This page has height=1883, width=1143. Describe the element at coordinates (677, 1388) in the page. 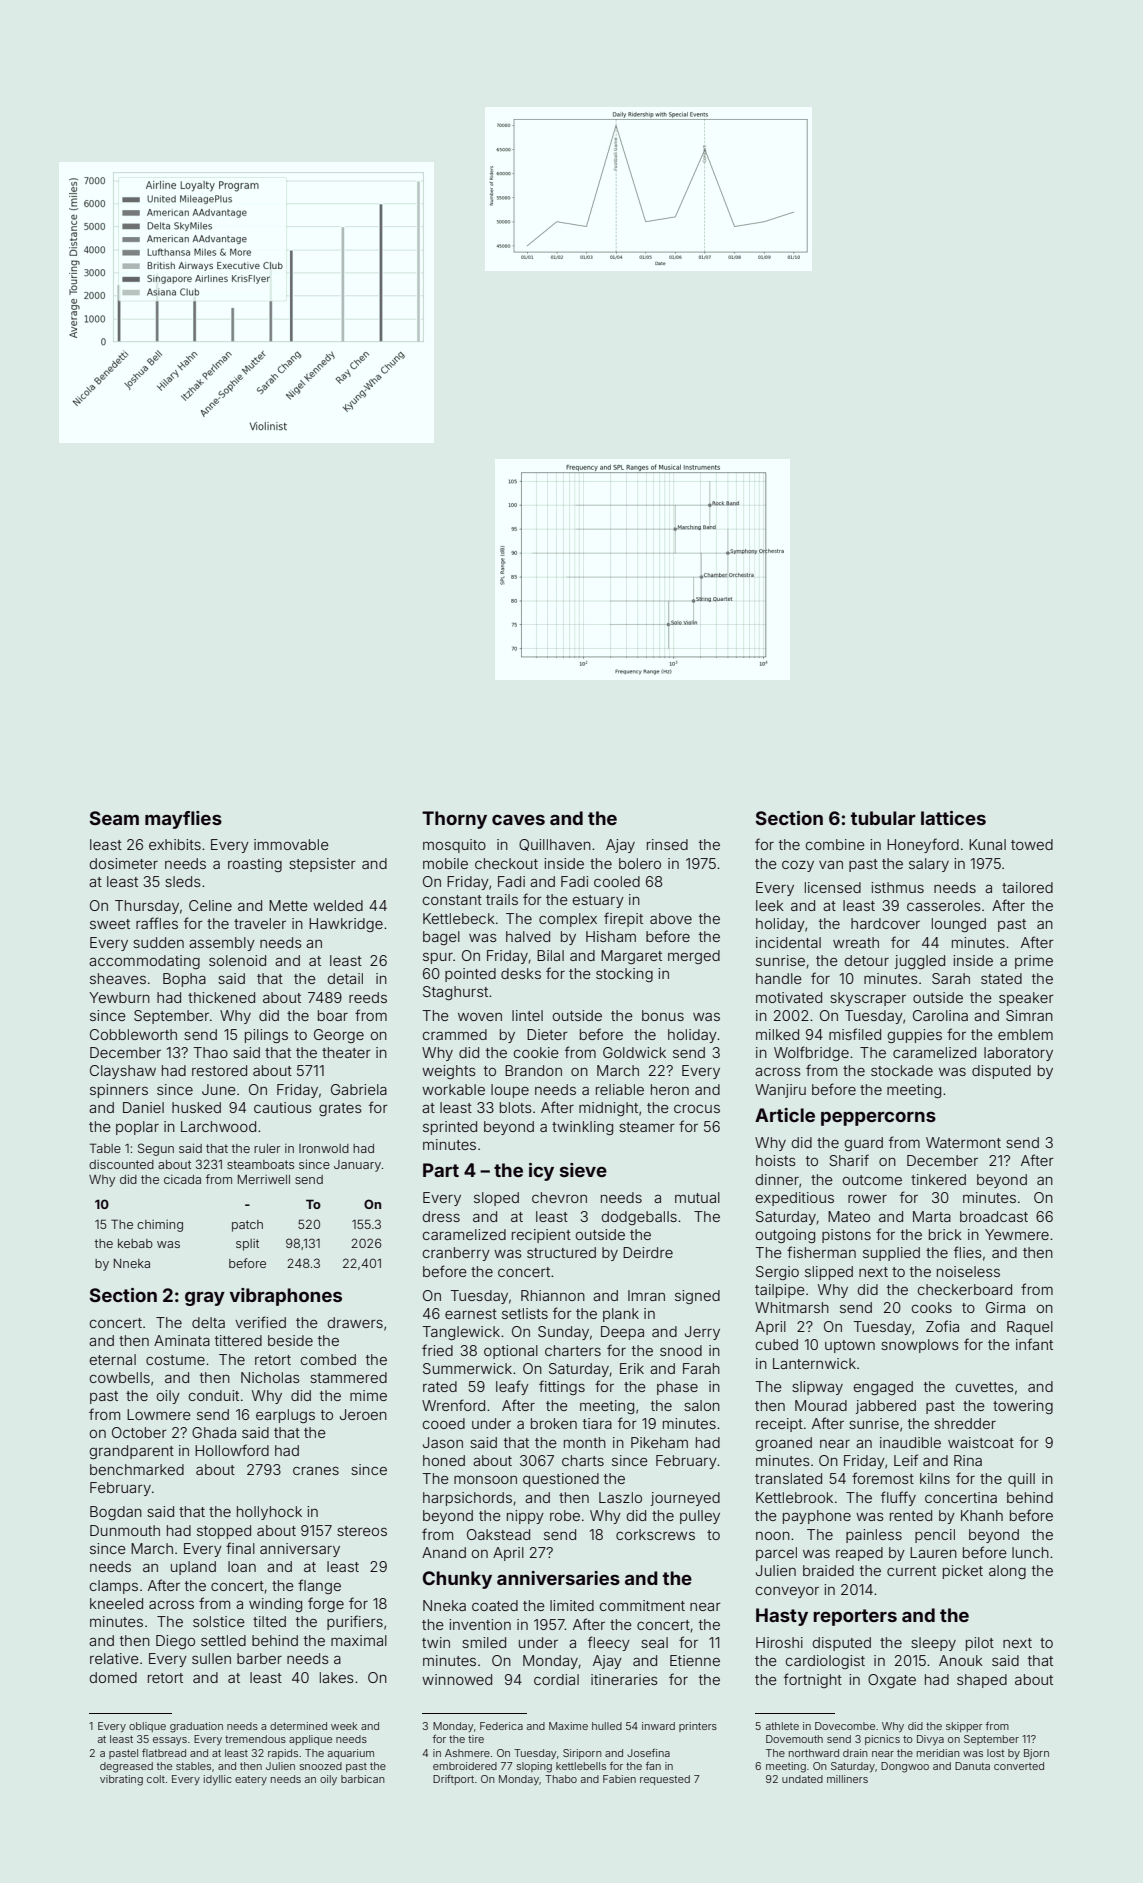

I see `phase` at that location.
